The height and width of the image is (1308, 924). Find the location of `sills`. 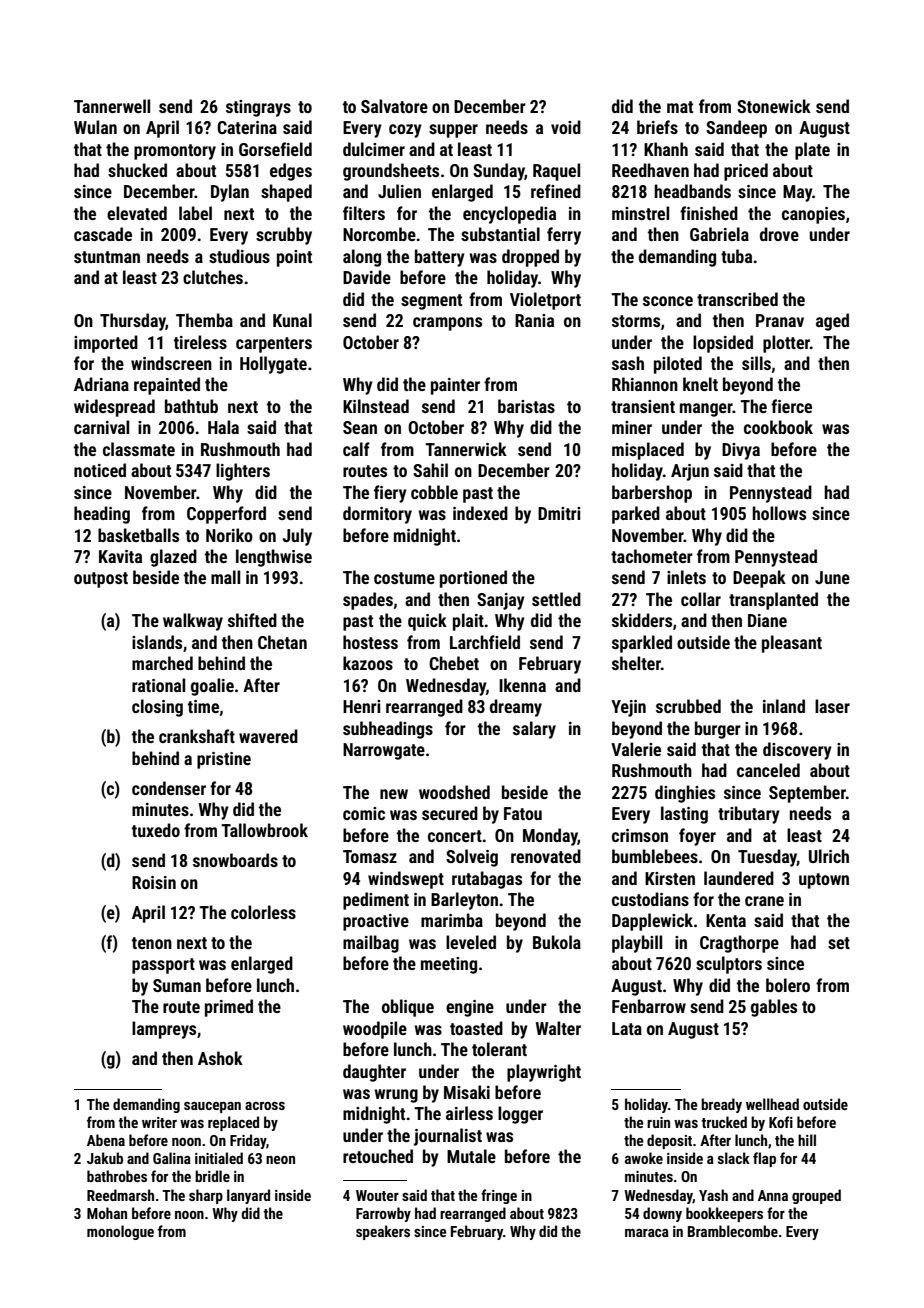

sills is located at coordinates (756, 363).
